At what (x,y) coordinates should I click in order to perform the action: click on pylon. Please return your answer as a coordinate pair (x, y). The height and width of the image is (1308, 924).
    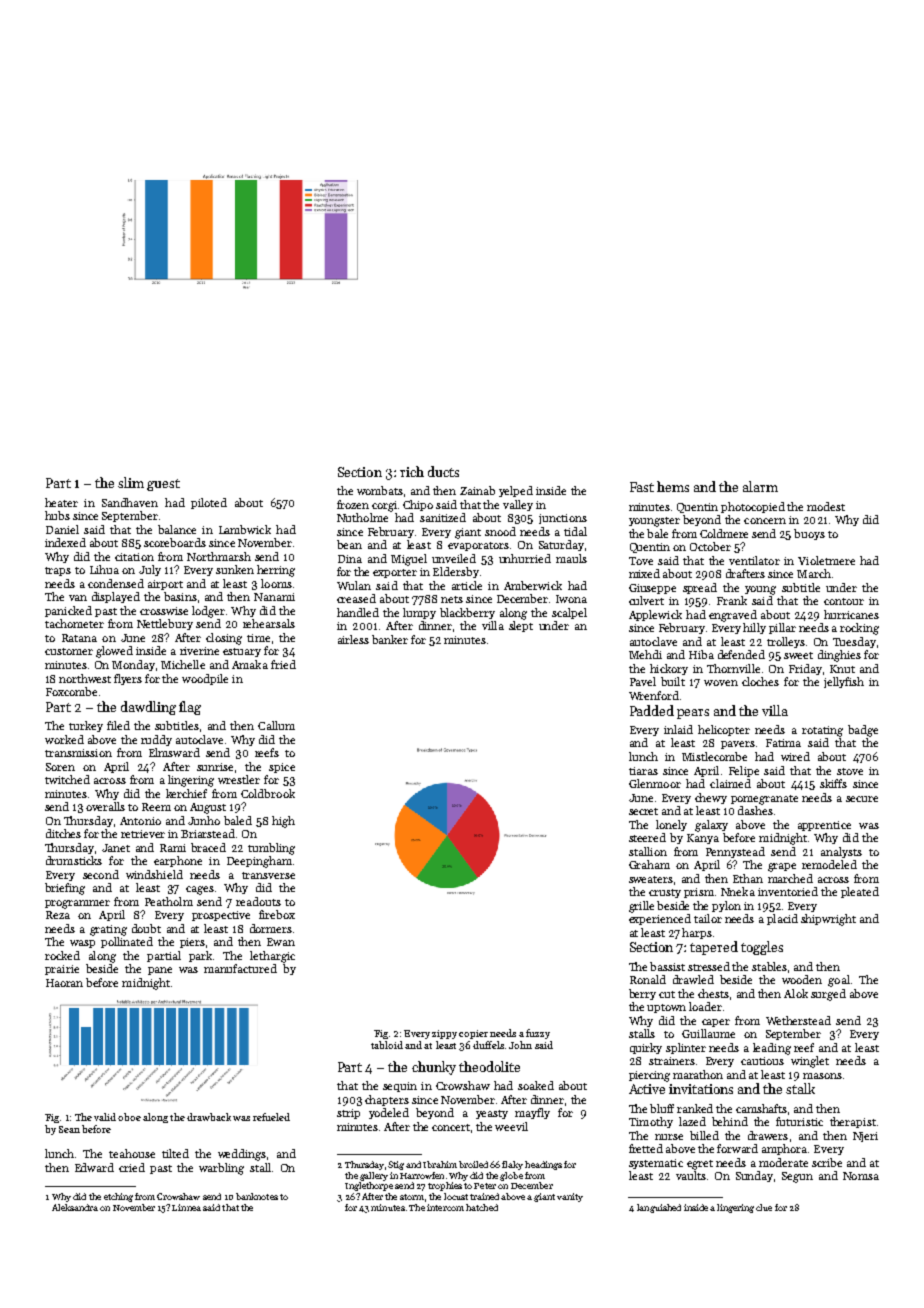
    Looking at the image, I should click on (726, 906).
